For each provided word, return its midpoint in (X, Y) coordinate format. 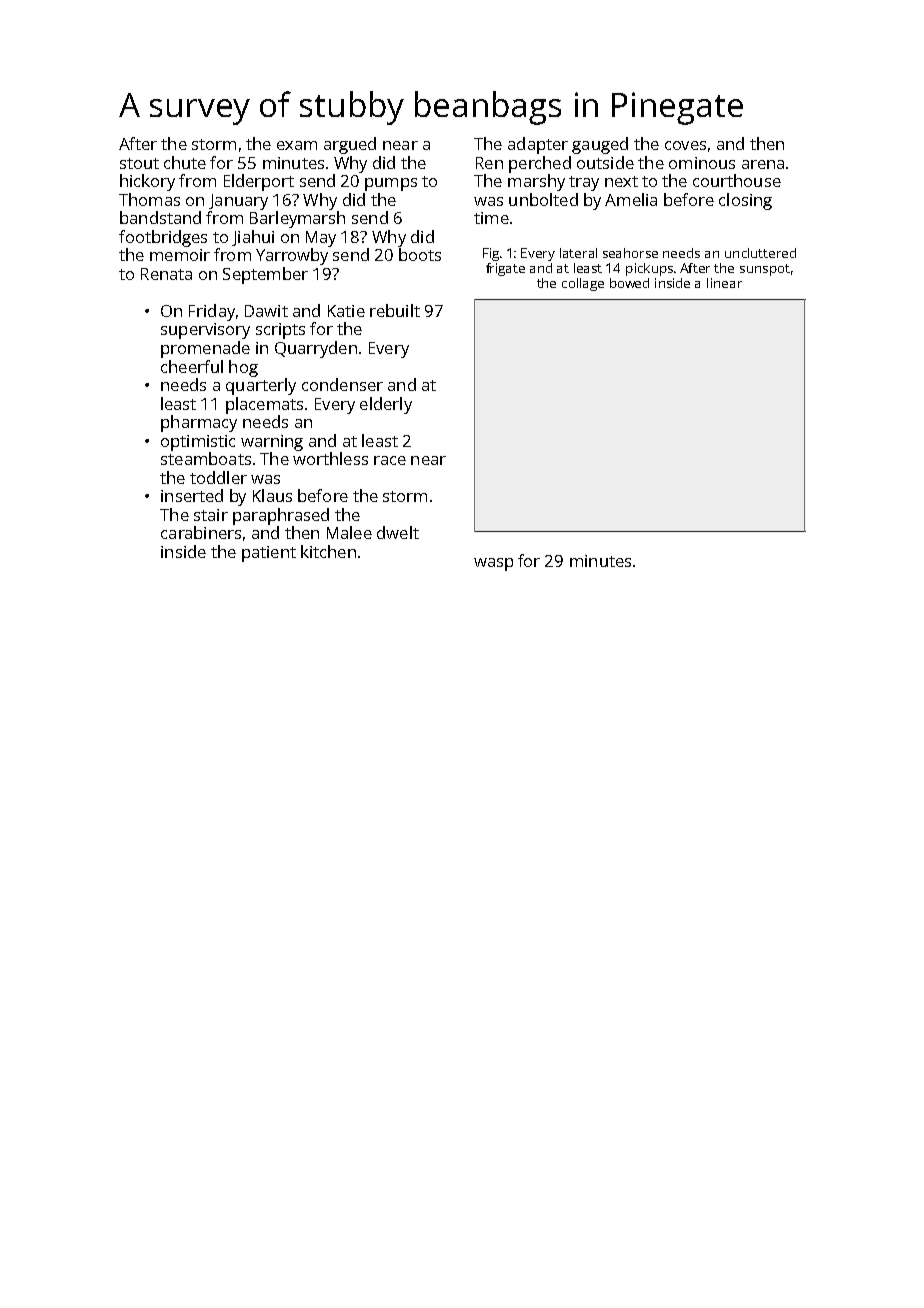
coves (685, 145)
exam (297, 145)
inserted (192, 495)
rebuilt (395, 310)
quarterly (261, 386)
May (321, 239)
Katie (346, 311)
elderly (386, 405)
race (390, 460)
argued (350, 145)
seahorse (630, 253)
